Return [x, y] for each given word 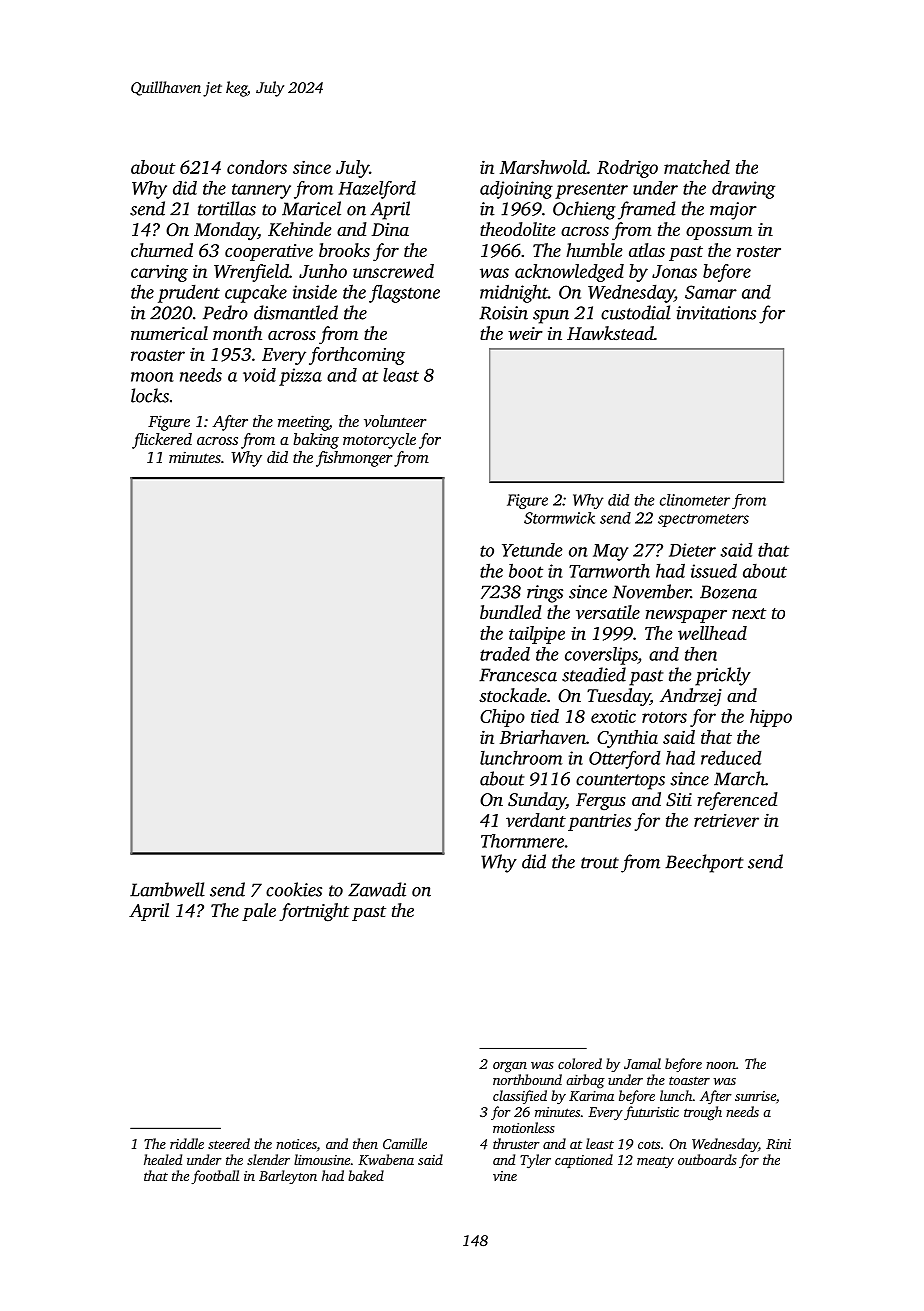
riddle [187, 1143]
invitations [716, 313]
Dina [390, 229]
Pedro [225, 312]
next [749, 613]
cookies [294, 889]
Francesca [518, 675]
